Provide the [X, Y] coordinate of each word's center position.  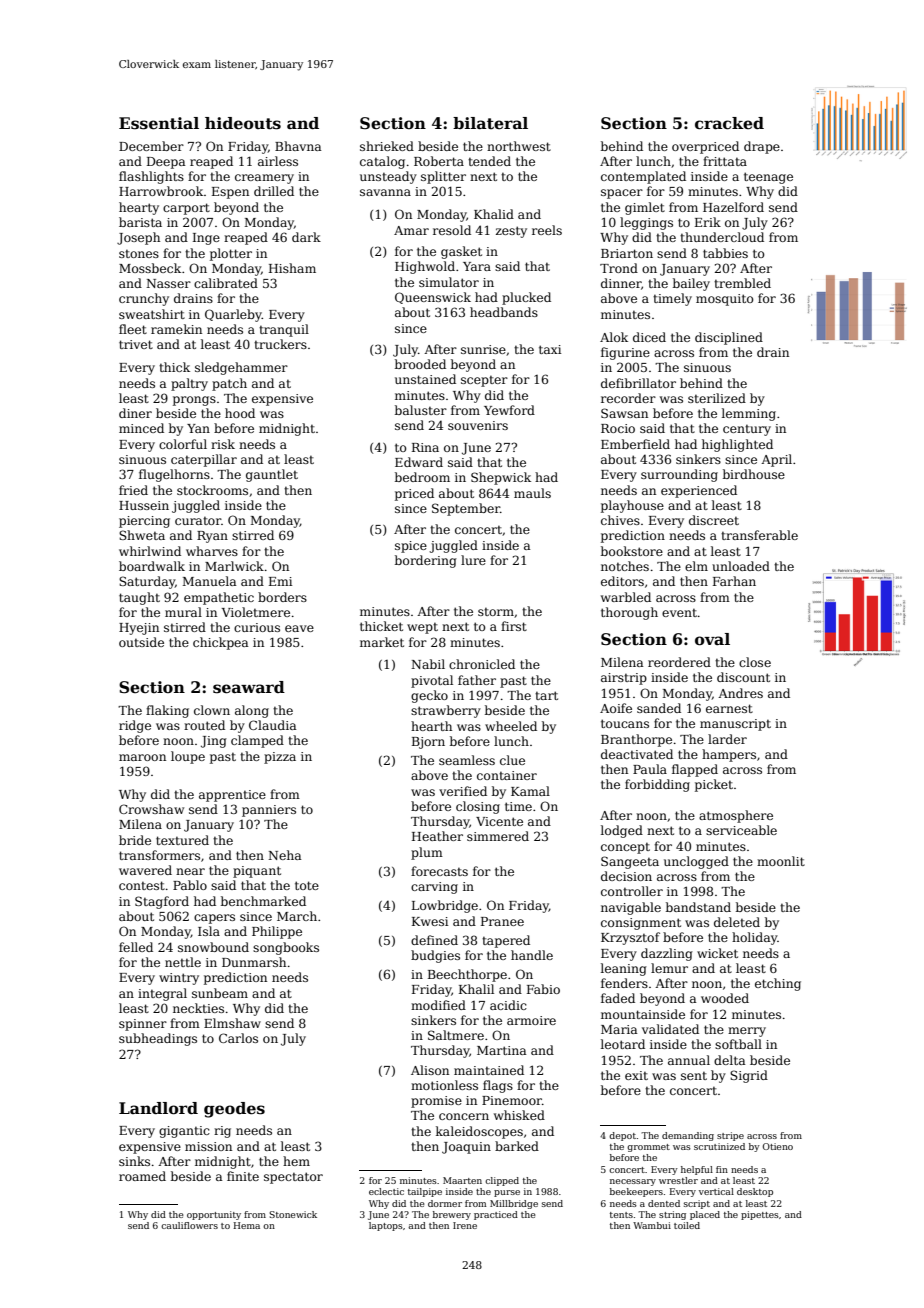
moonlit [781, 861]
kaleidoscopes [479, 1132]
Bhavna [298, 146]
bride [135, 840]
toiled [687, 1225]
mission [208, 1146]
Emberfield [635, 444]
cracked [729, 123]
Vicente [499, 821]
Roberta [439, 161]
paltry [189, 384]
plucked [526, 298]
